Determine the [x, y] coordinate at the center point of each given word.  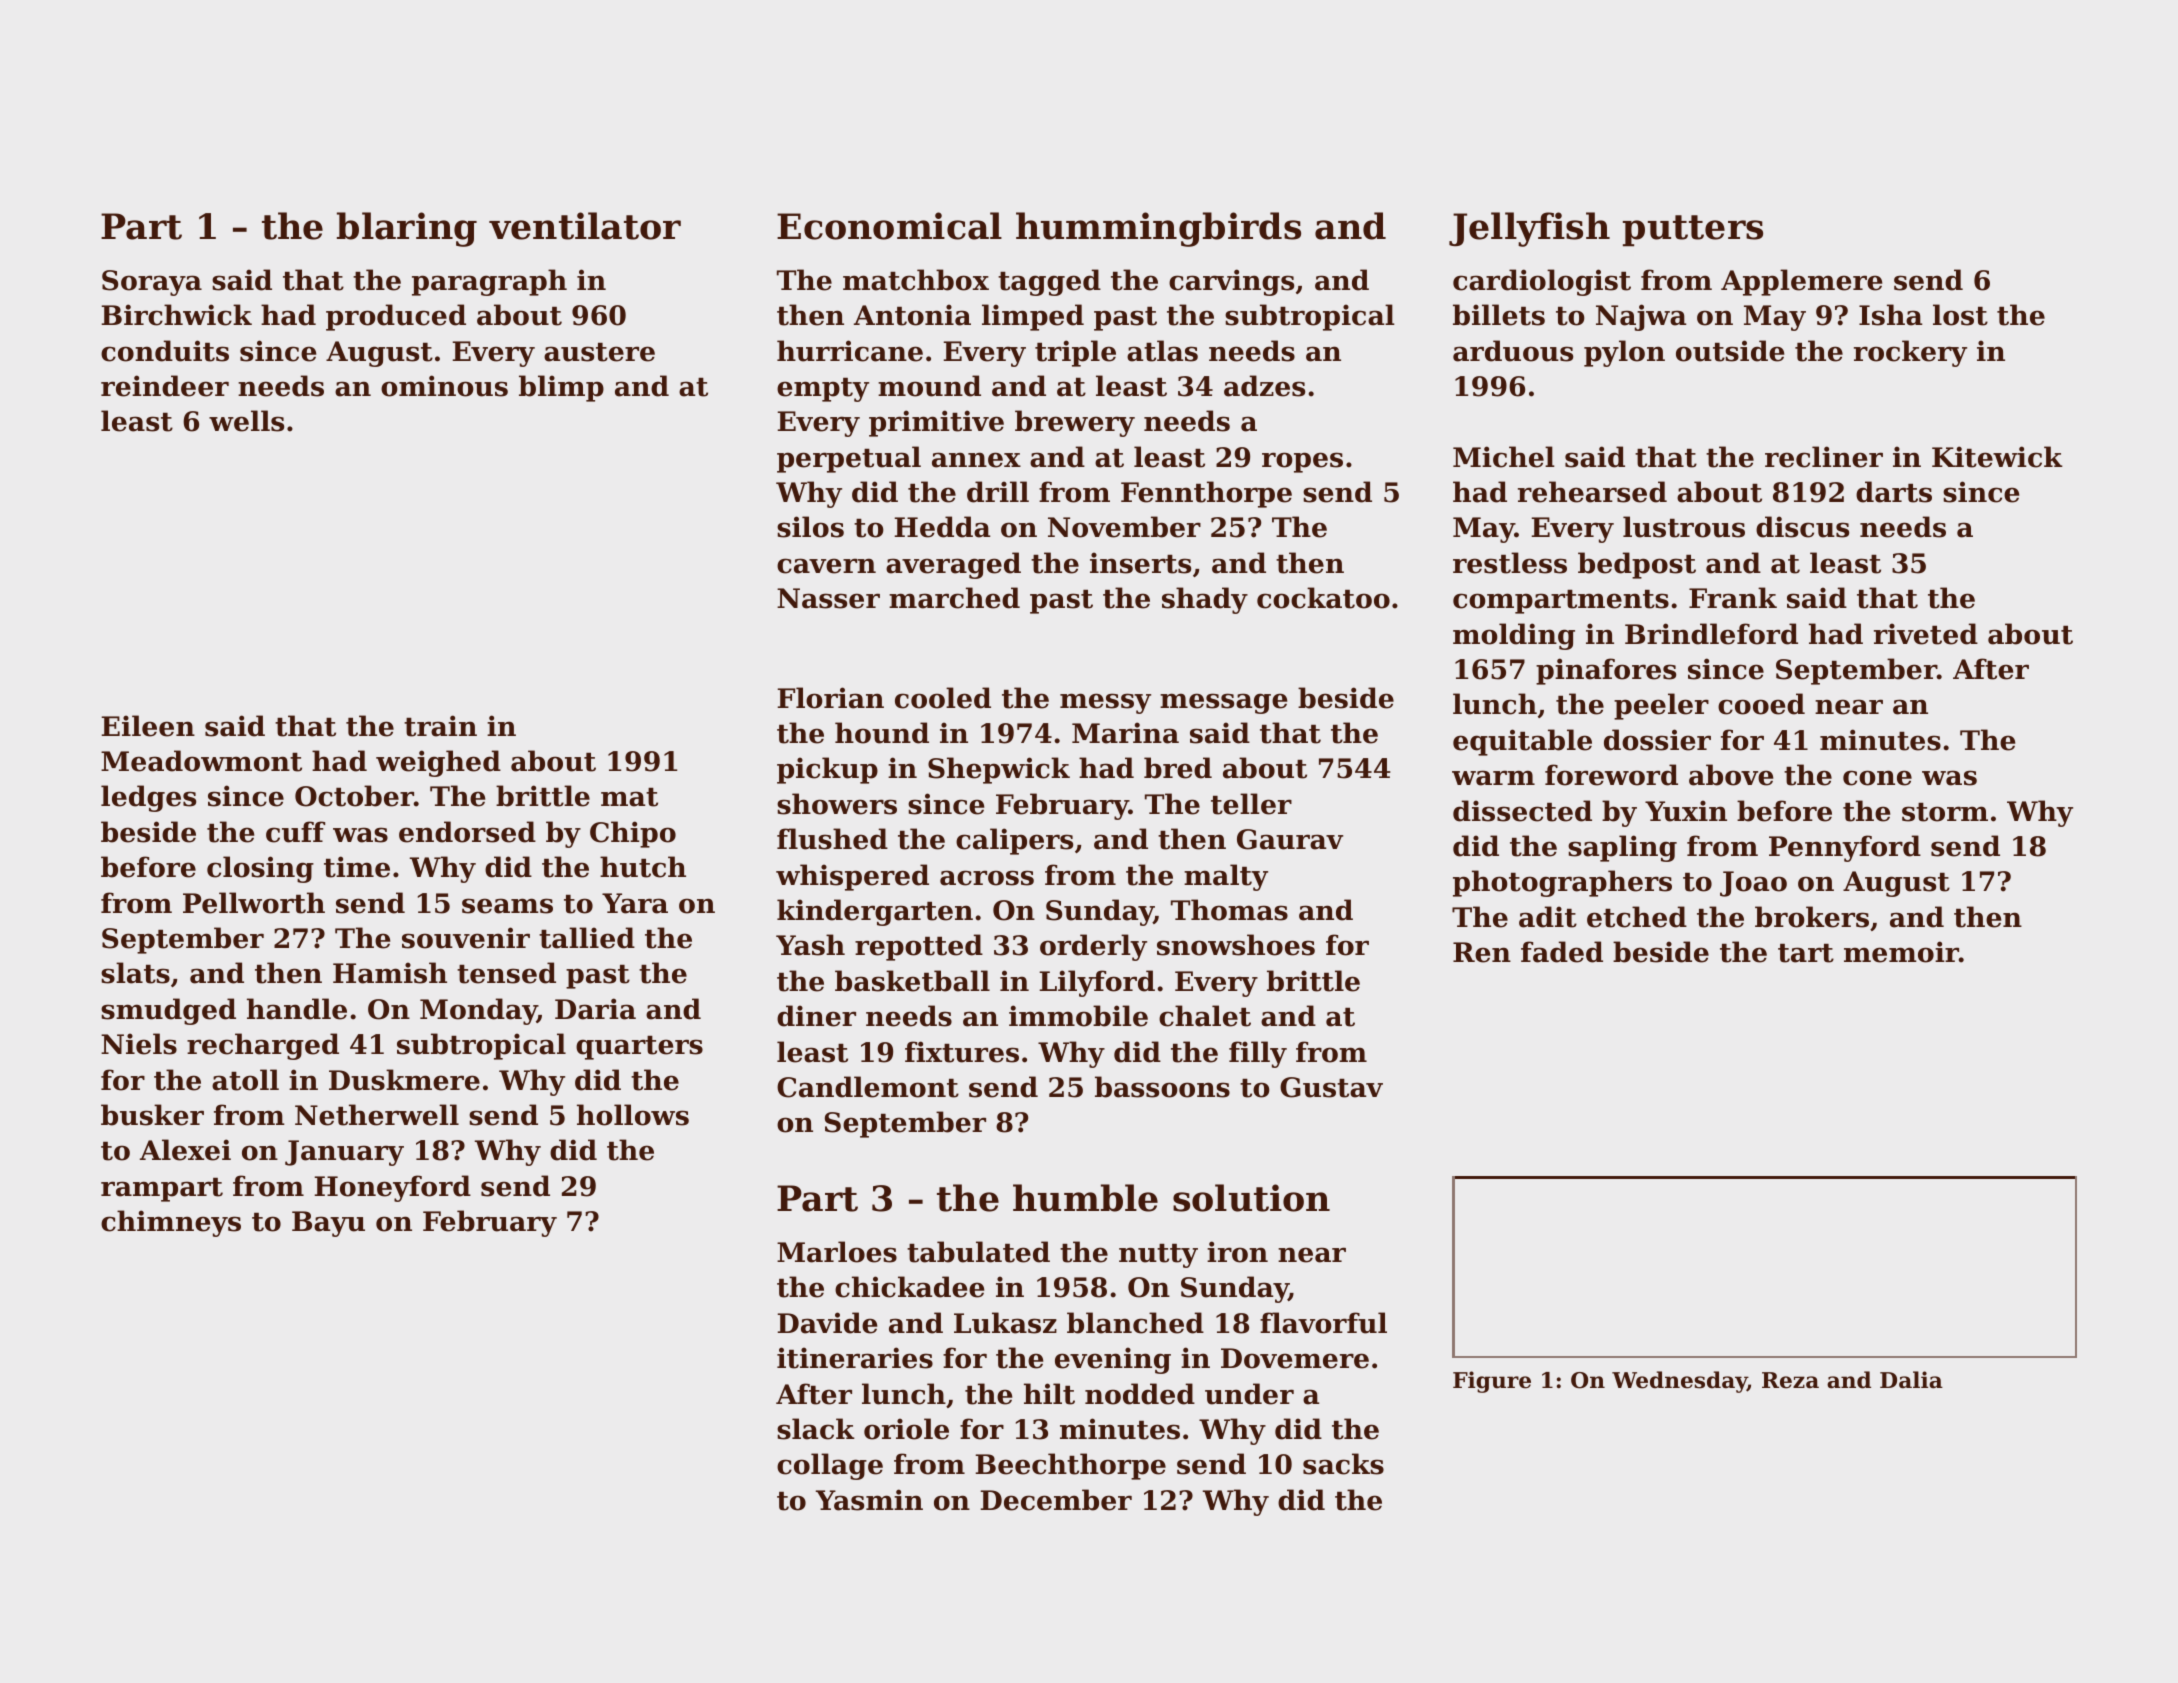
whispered [852, 877]
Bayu [328, 1224]
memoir [1901, 952]
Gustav [1331, 1087]
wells [246, 421]
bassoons [1162, 1087]
